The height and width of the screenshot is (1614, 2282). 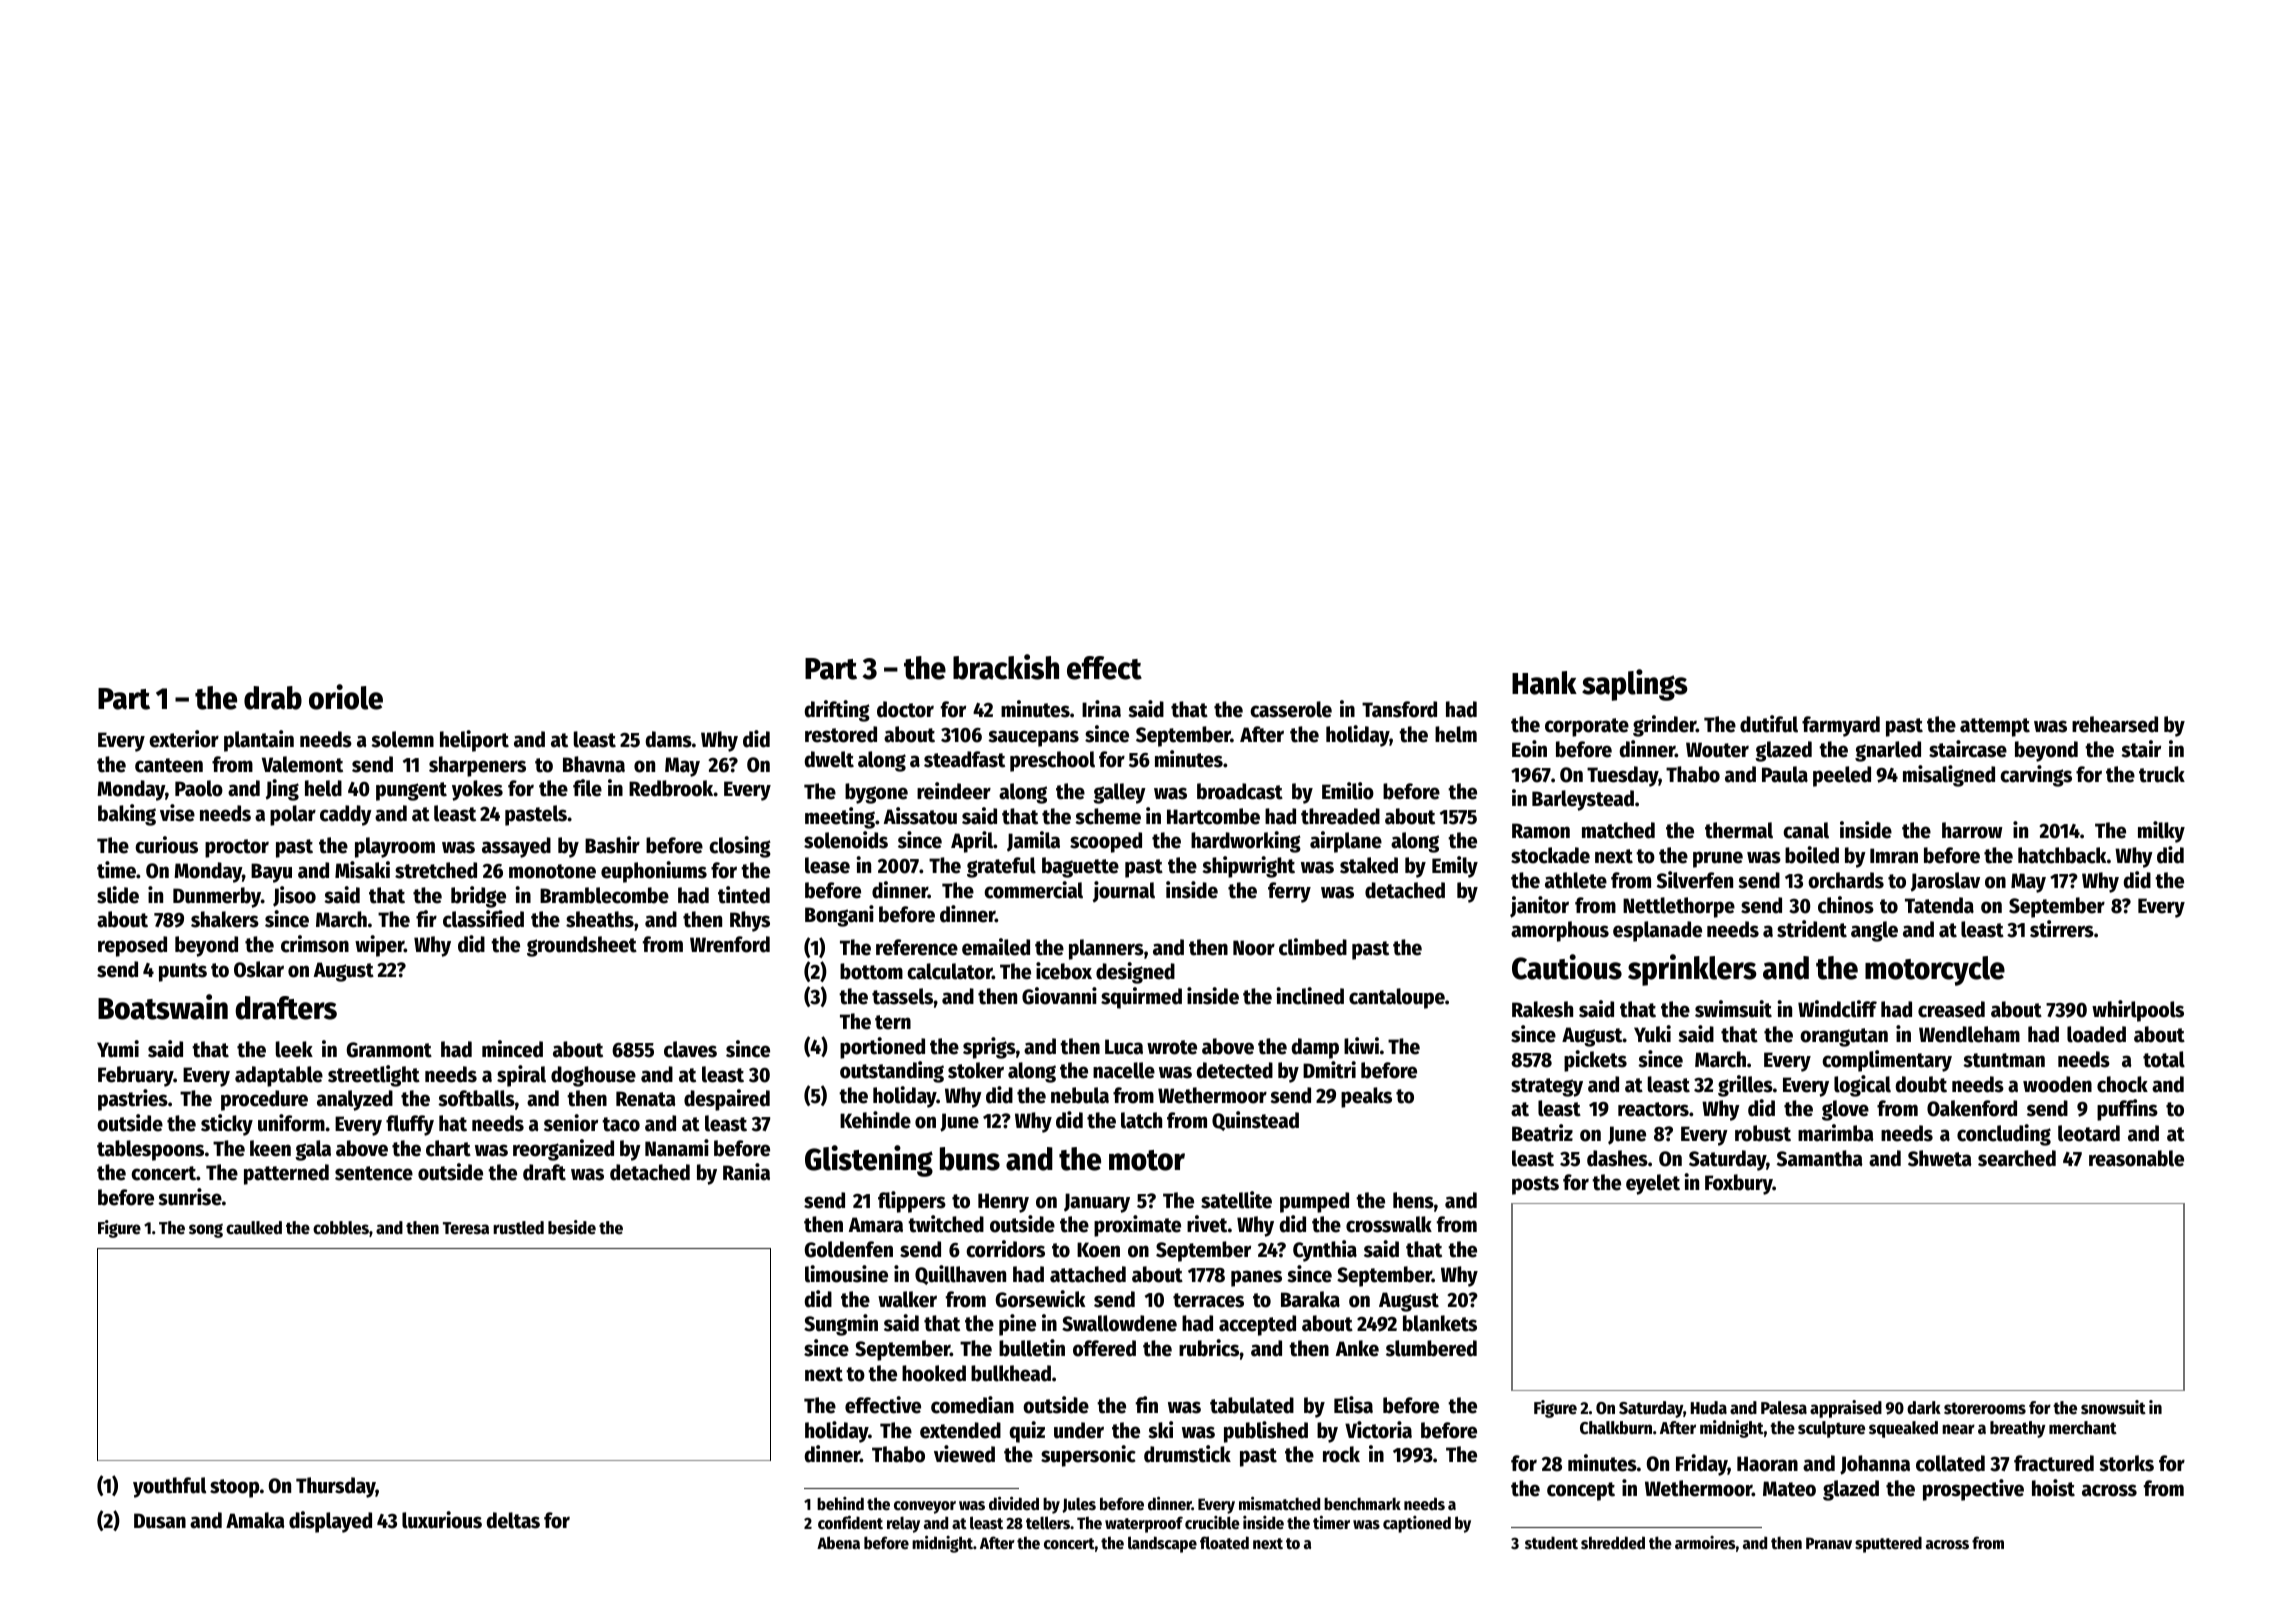 What do you see at coordinates (2127, 1110) in the screenshot?
I see `puffins` at bounding box center [2127, 1110].
